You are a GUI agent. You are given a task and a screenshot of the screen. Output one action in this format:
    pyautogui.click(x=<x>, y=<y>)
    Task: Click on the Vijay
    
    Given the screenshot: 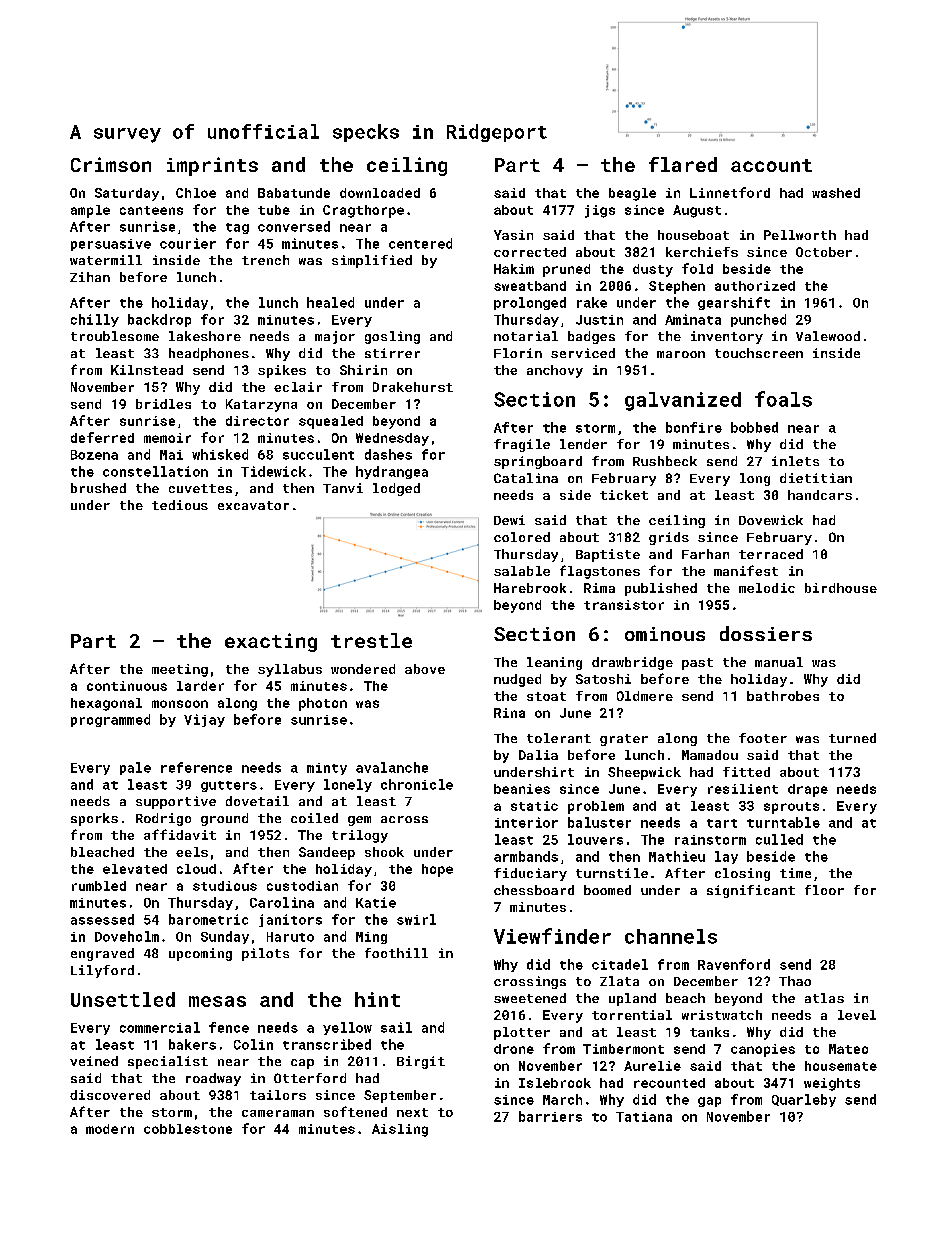 What is the action you would take?
    pyautogui.click(x=204, y=720)
